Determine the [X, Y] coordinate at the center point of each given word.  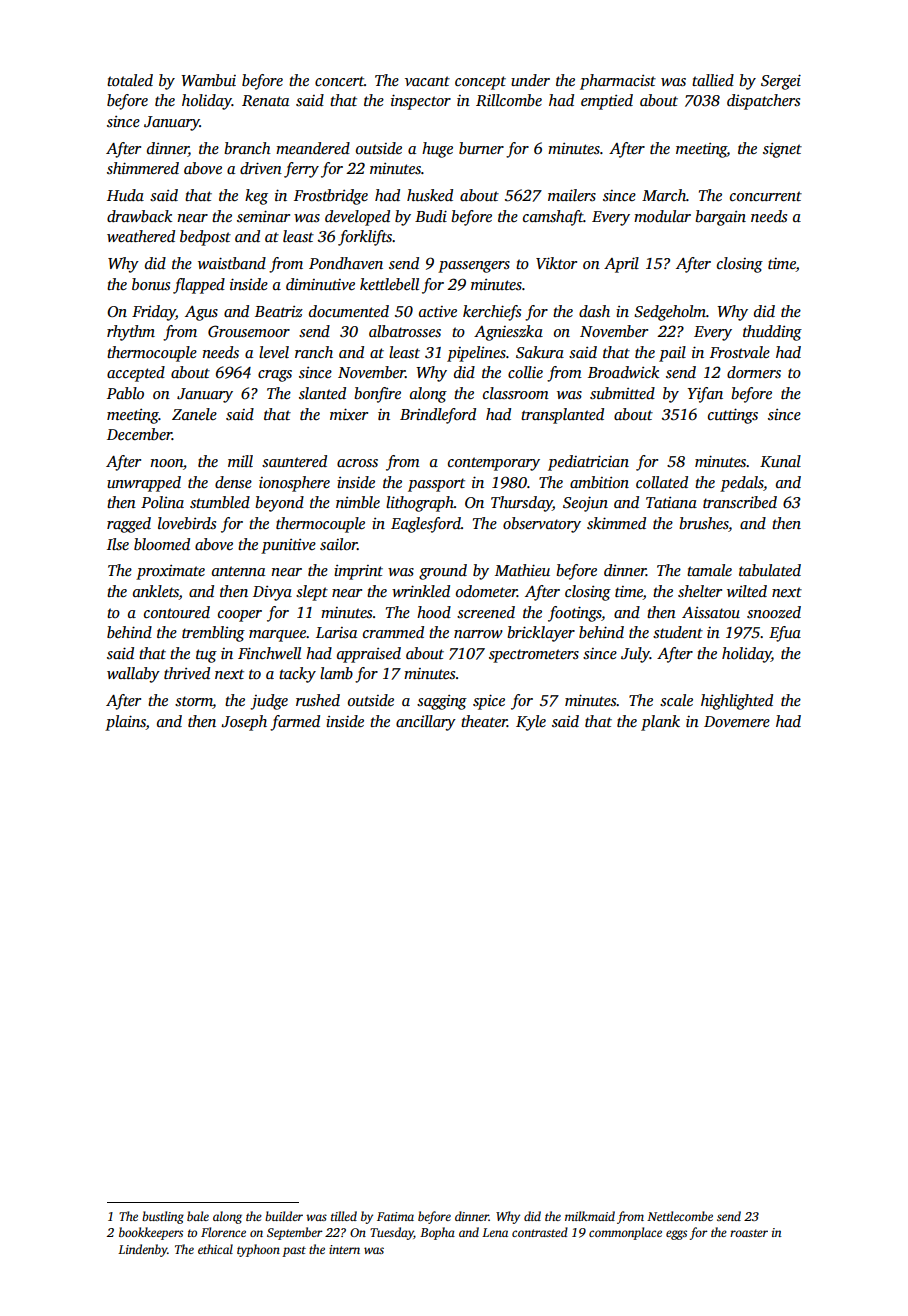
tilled [344, 1216]
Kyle [531, 723]
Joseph [244, 723]
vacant [427, 81]
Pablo [125, 393]
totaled [130, 80]
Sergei [781, 82]
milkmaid [590, 1216]
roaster [749, 1233]
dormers [754, 372]
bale [198, 1216]
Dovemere [737, 721]
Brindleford [438, 416]
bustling [163, 1217]
